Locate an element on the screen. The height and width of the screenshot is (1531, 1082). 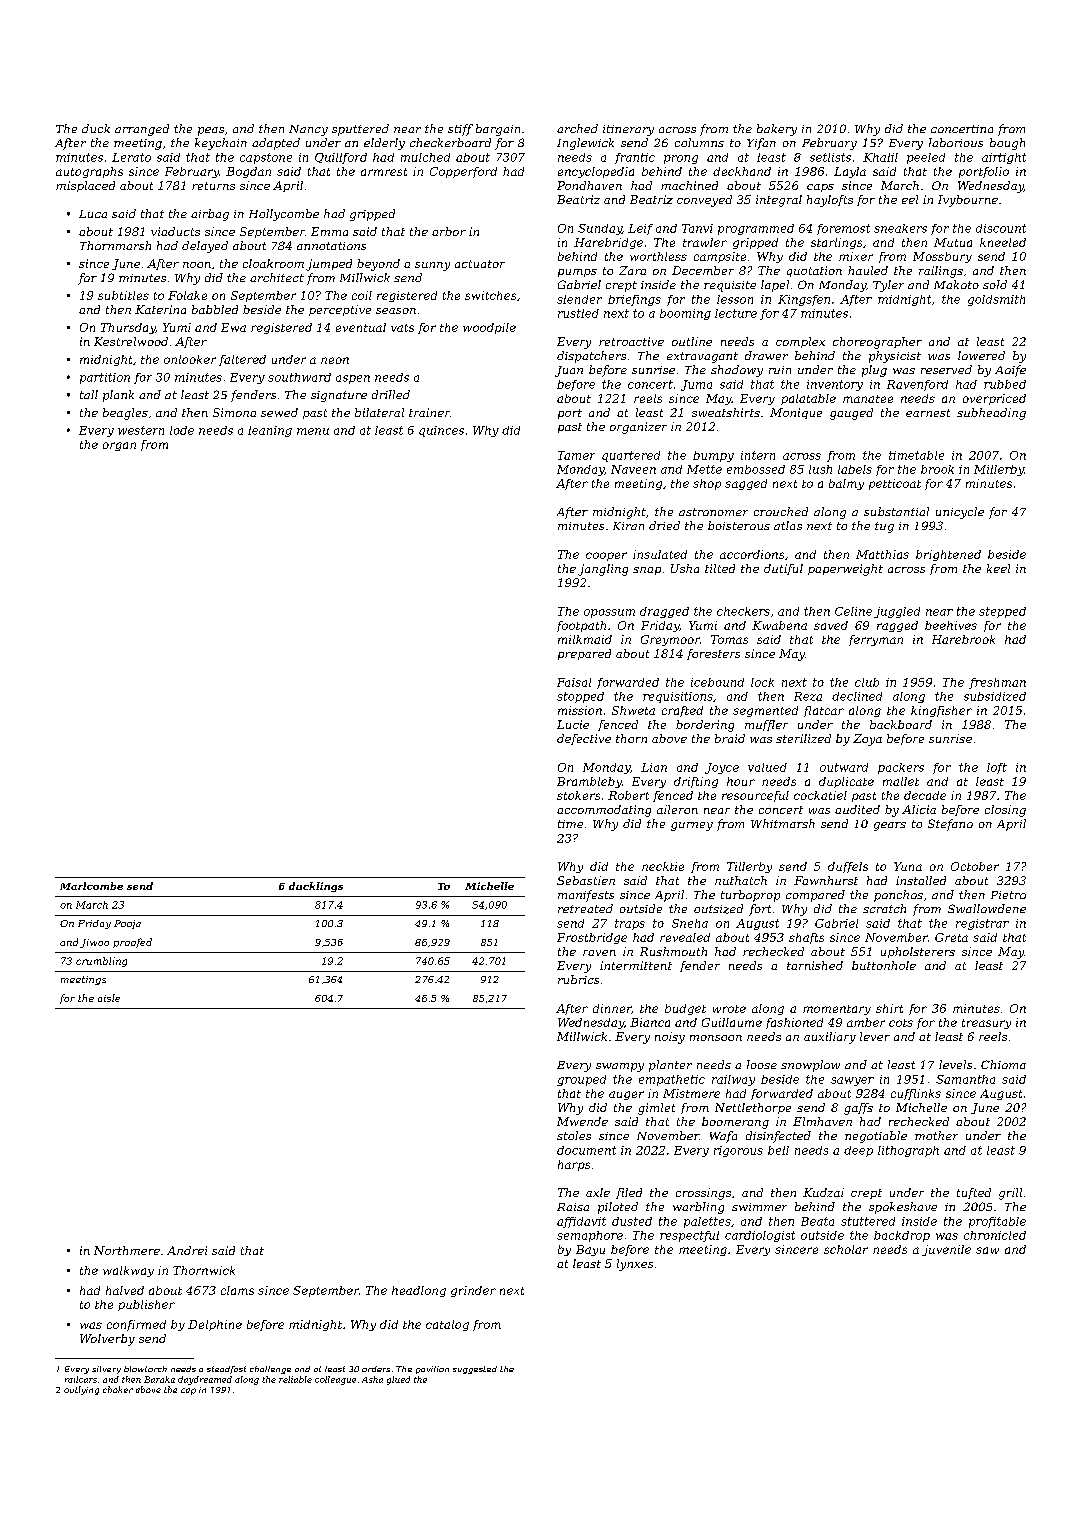
aisle is located at coordinates (109, 998).
